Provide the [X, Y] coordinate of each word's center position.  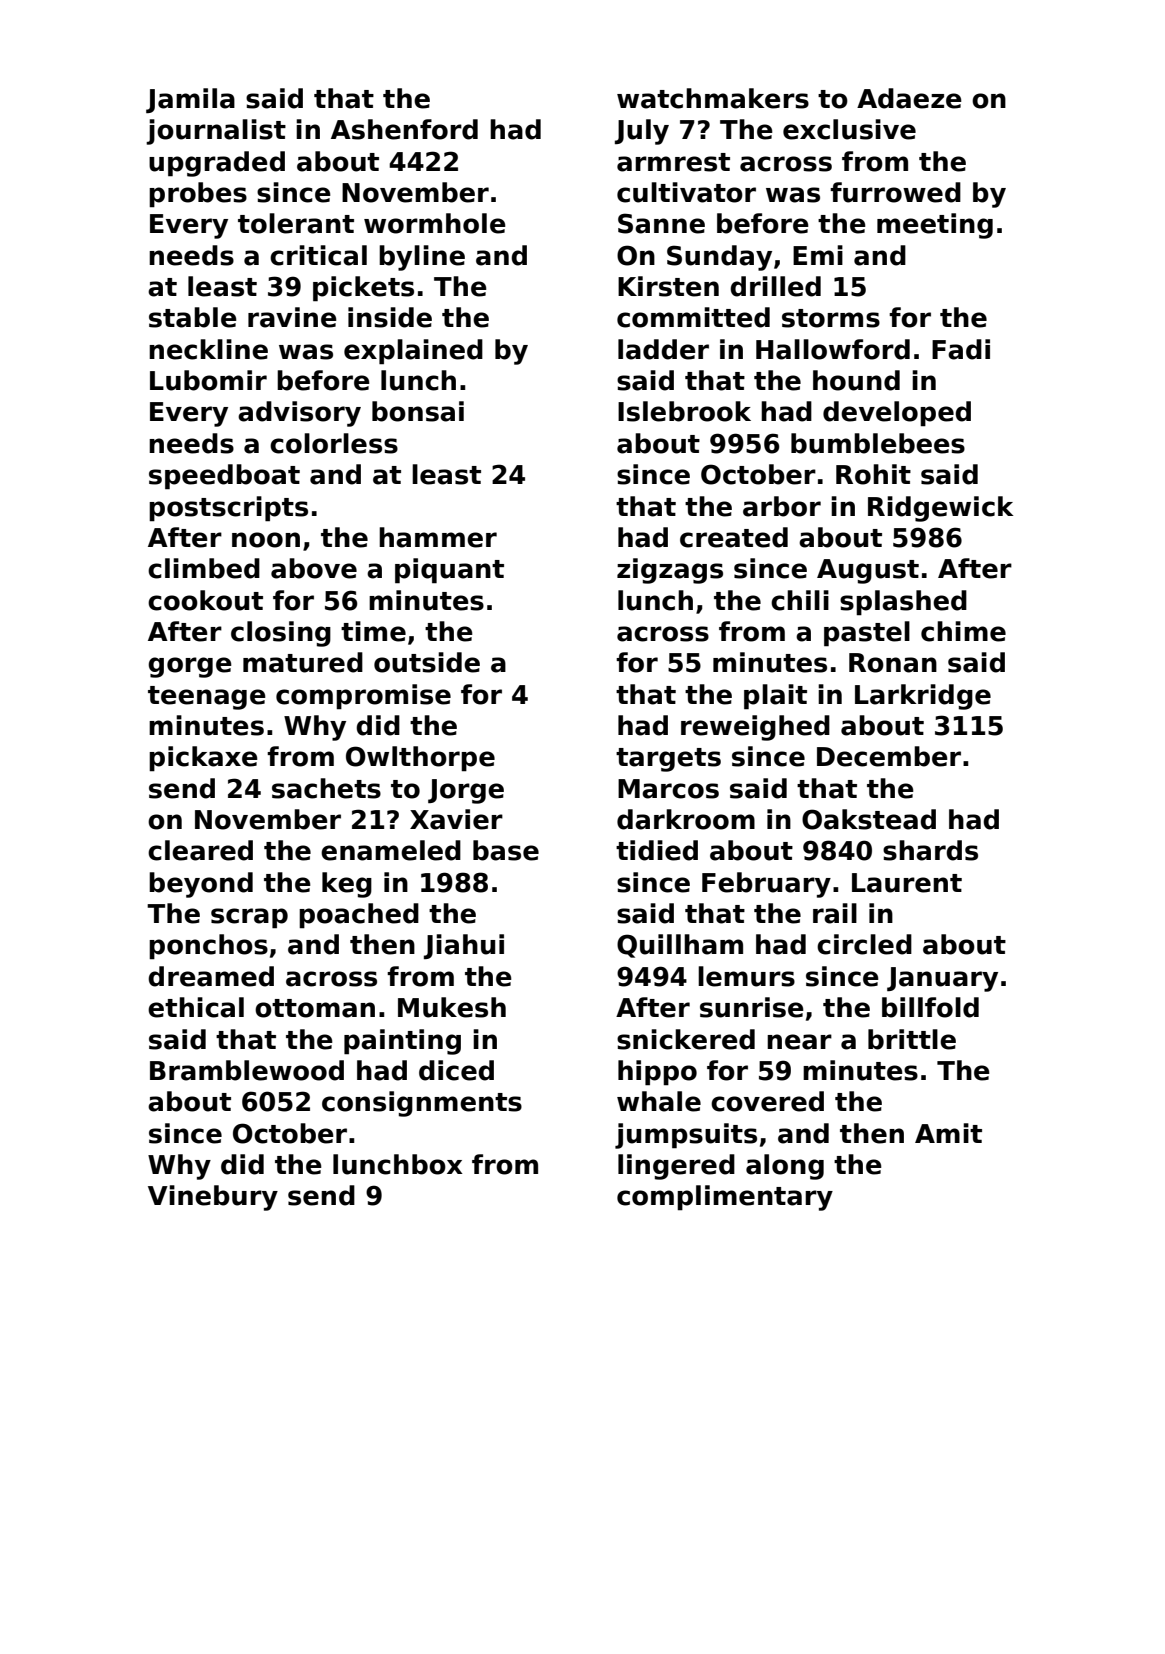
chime [963, 631]
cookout [205, 600]
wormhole [435, 223]
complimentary [725, 1198]
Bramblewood [247, 1070]
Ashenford [404, 129]
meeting [935, 226]
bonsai [418, 411]
